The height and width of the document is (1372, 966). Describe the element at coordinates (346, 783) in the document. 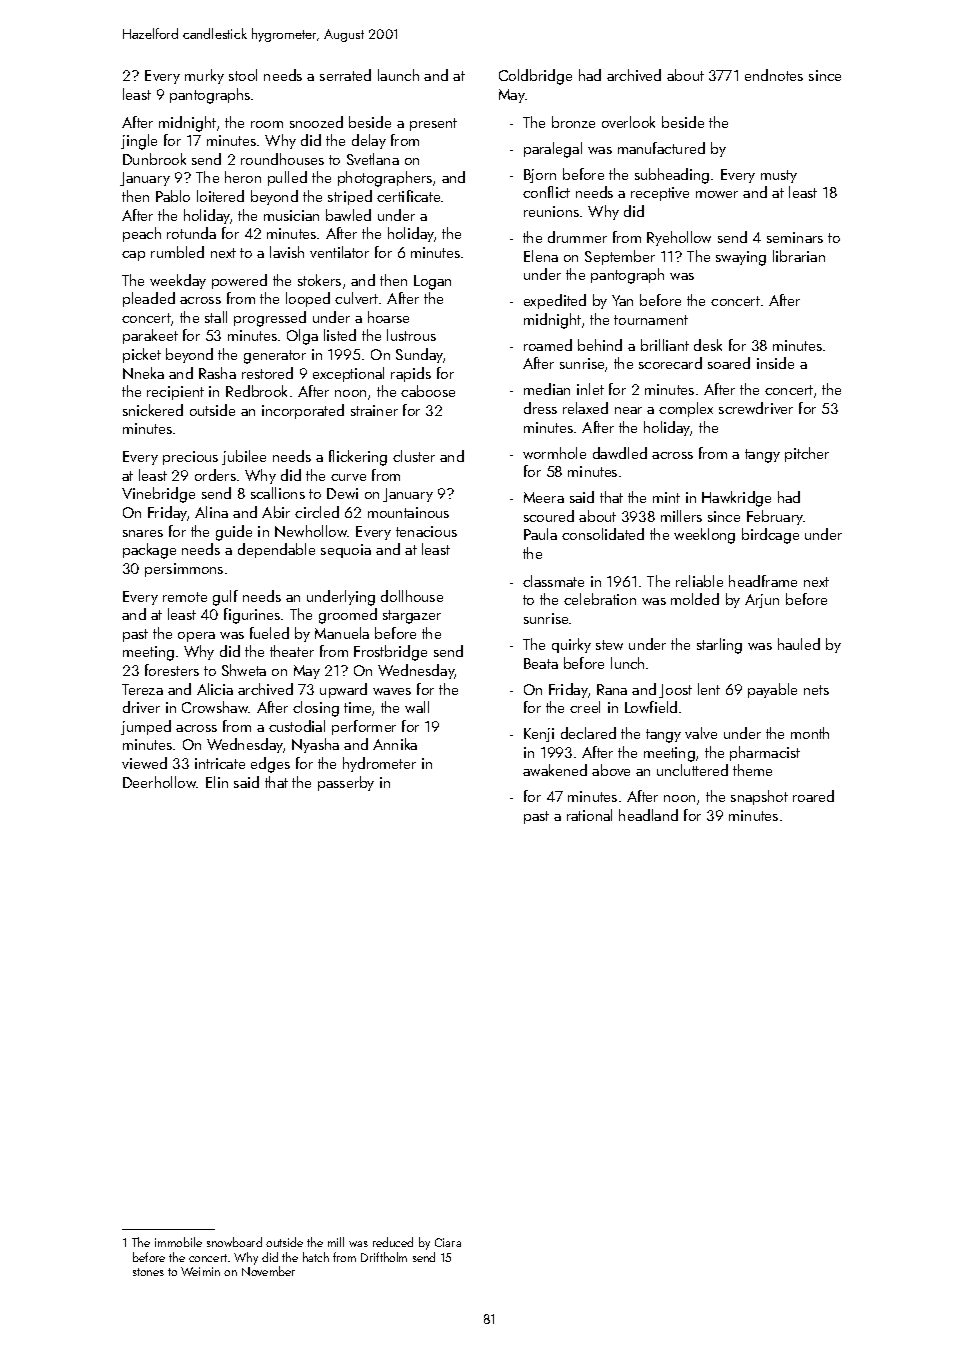

I see `passerby` at that location.
